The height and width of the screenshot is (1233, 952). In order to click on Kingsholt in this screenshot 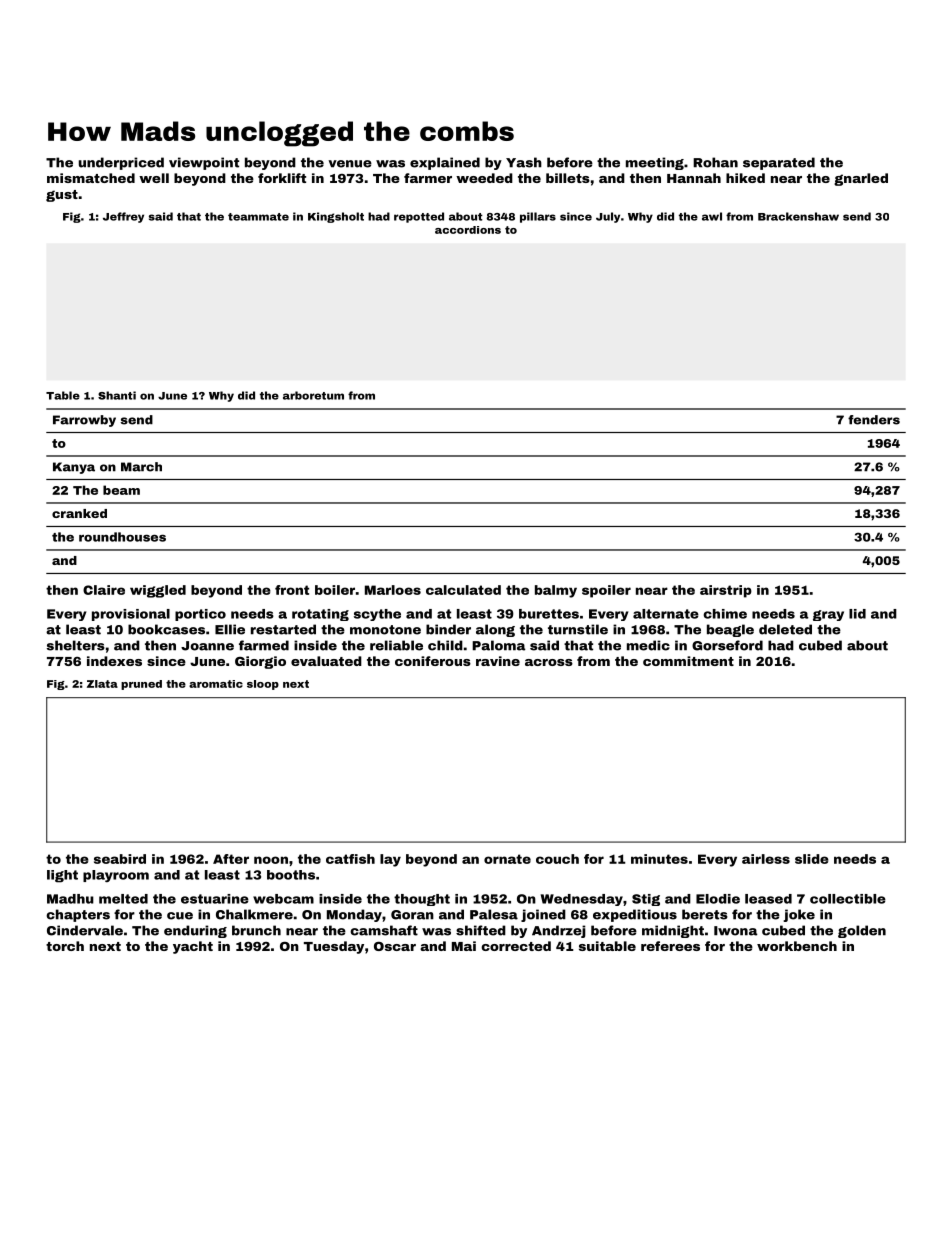, I will do `click(336, 217)`.
